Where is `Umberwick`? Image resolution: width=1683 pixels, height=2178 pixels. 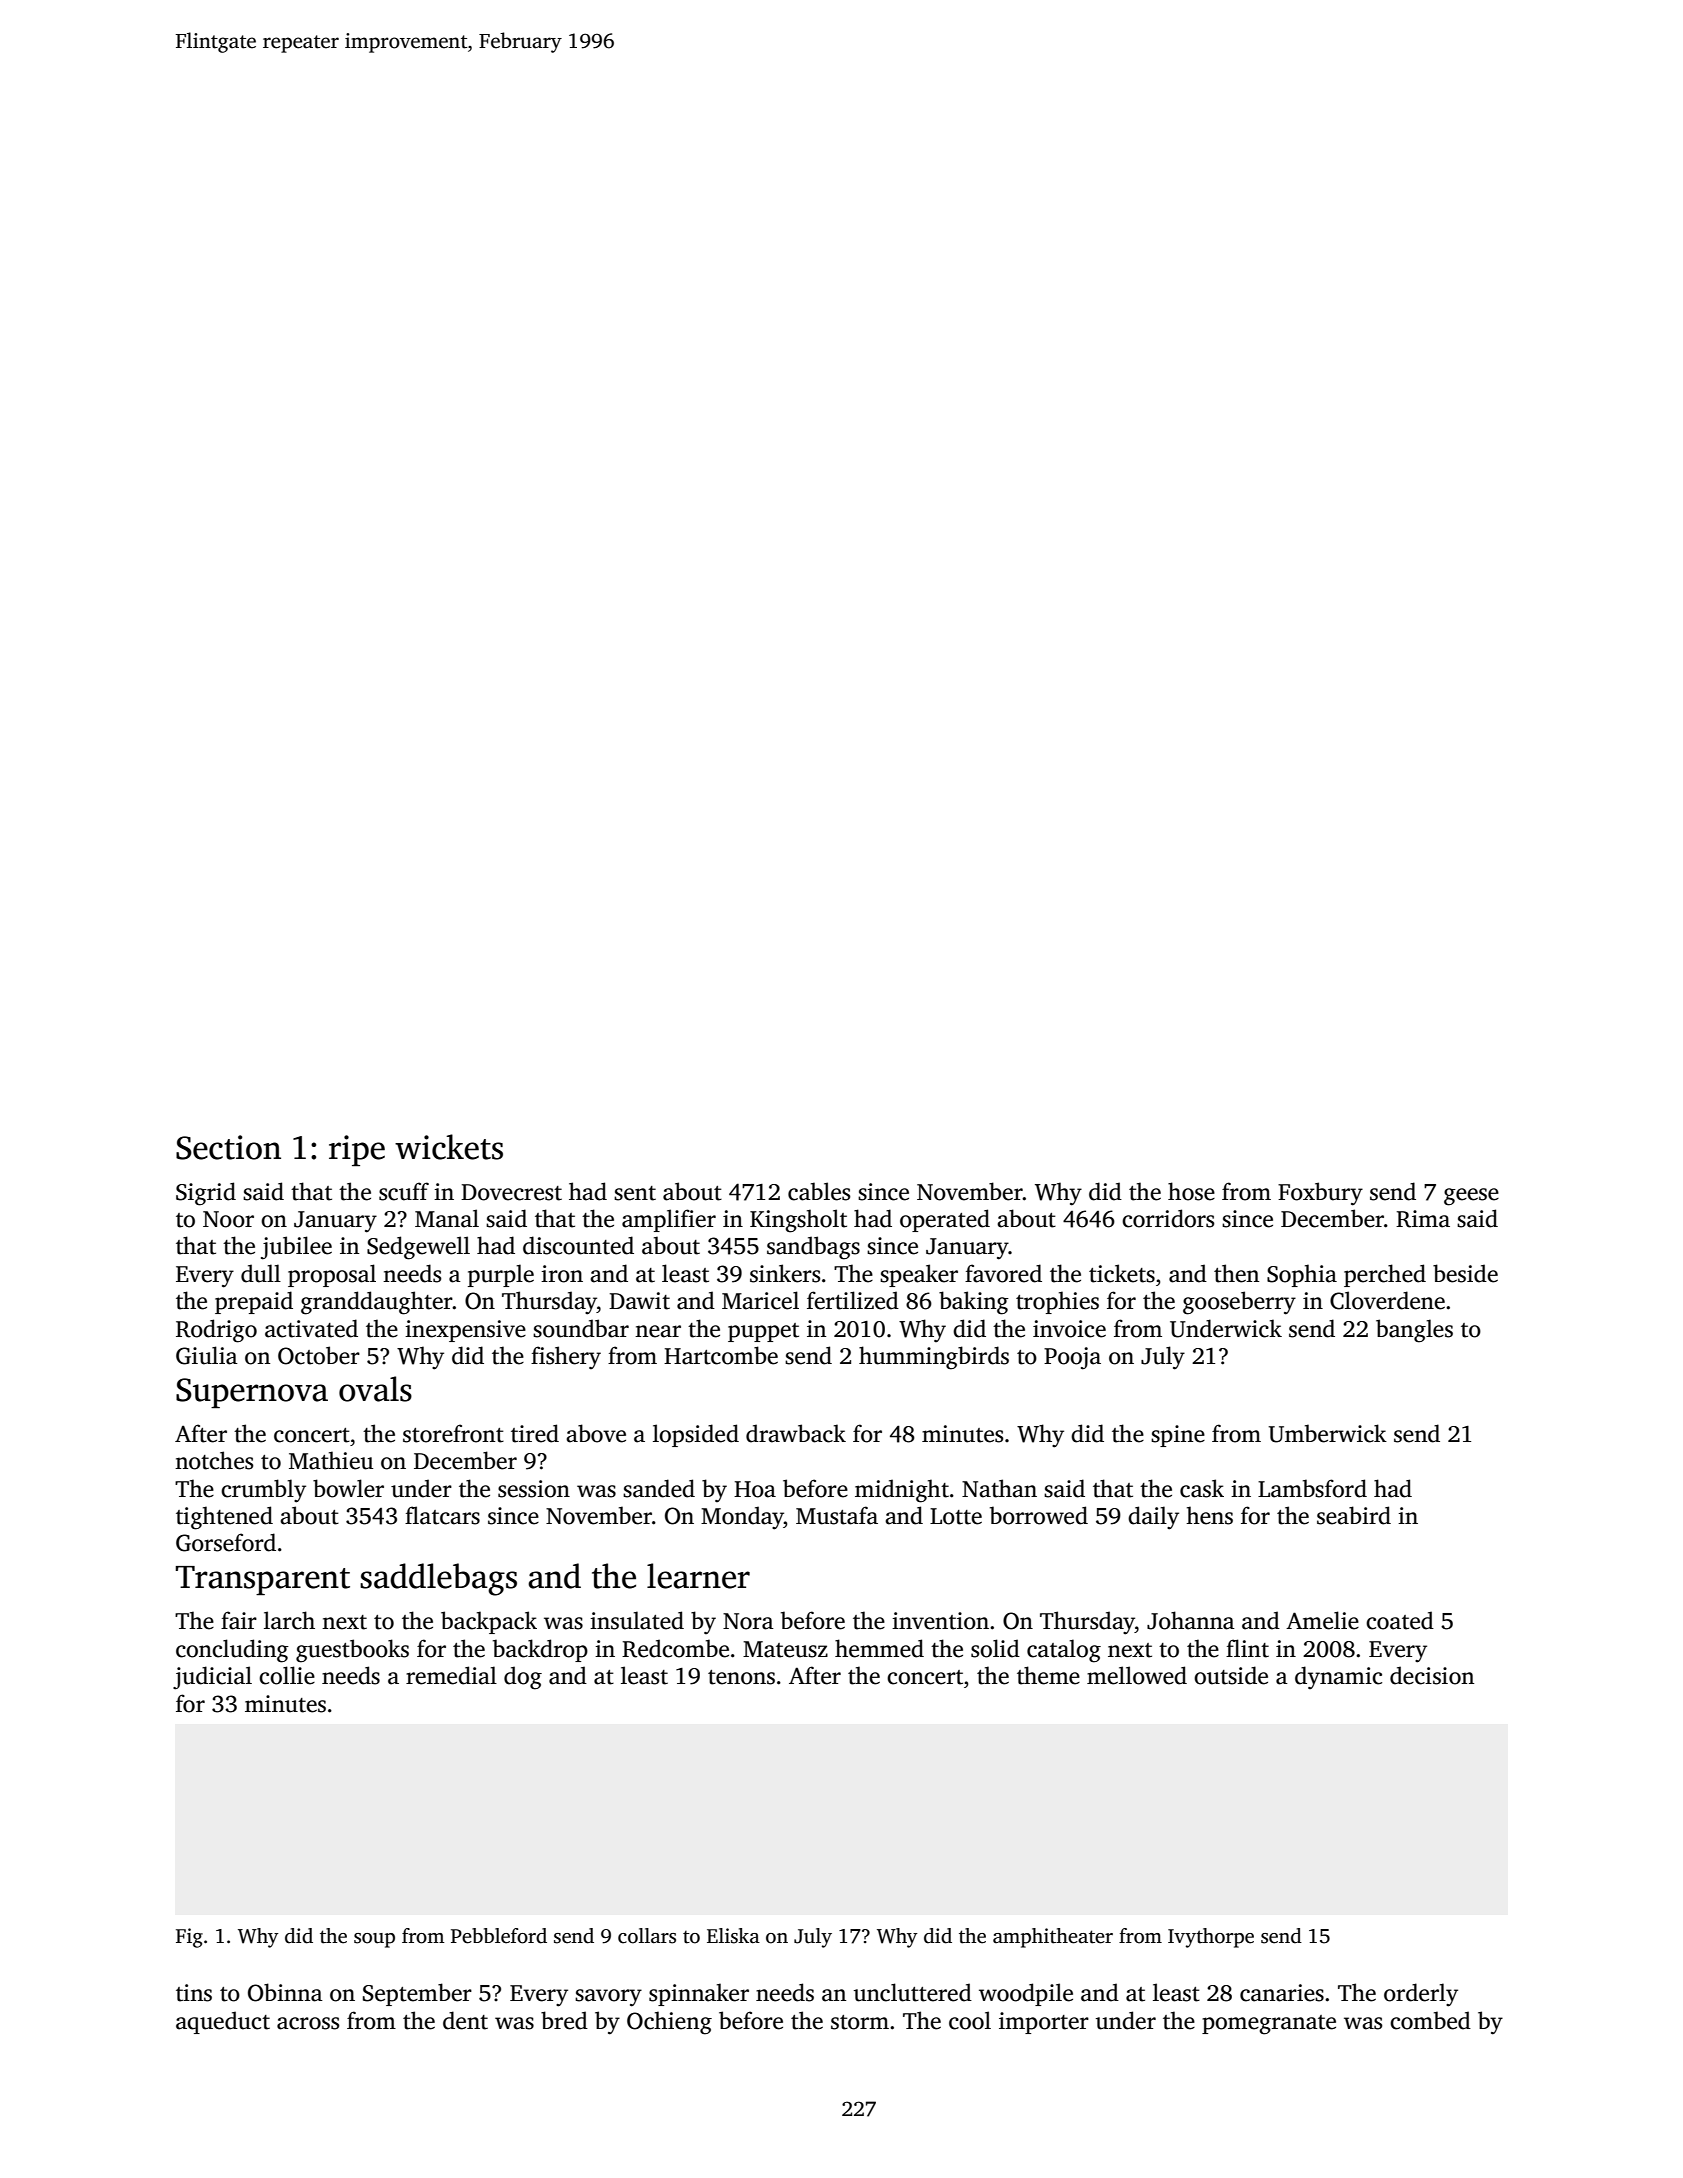 Umberwick is located at coordinates (1328, 1433).
